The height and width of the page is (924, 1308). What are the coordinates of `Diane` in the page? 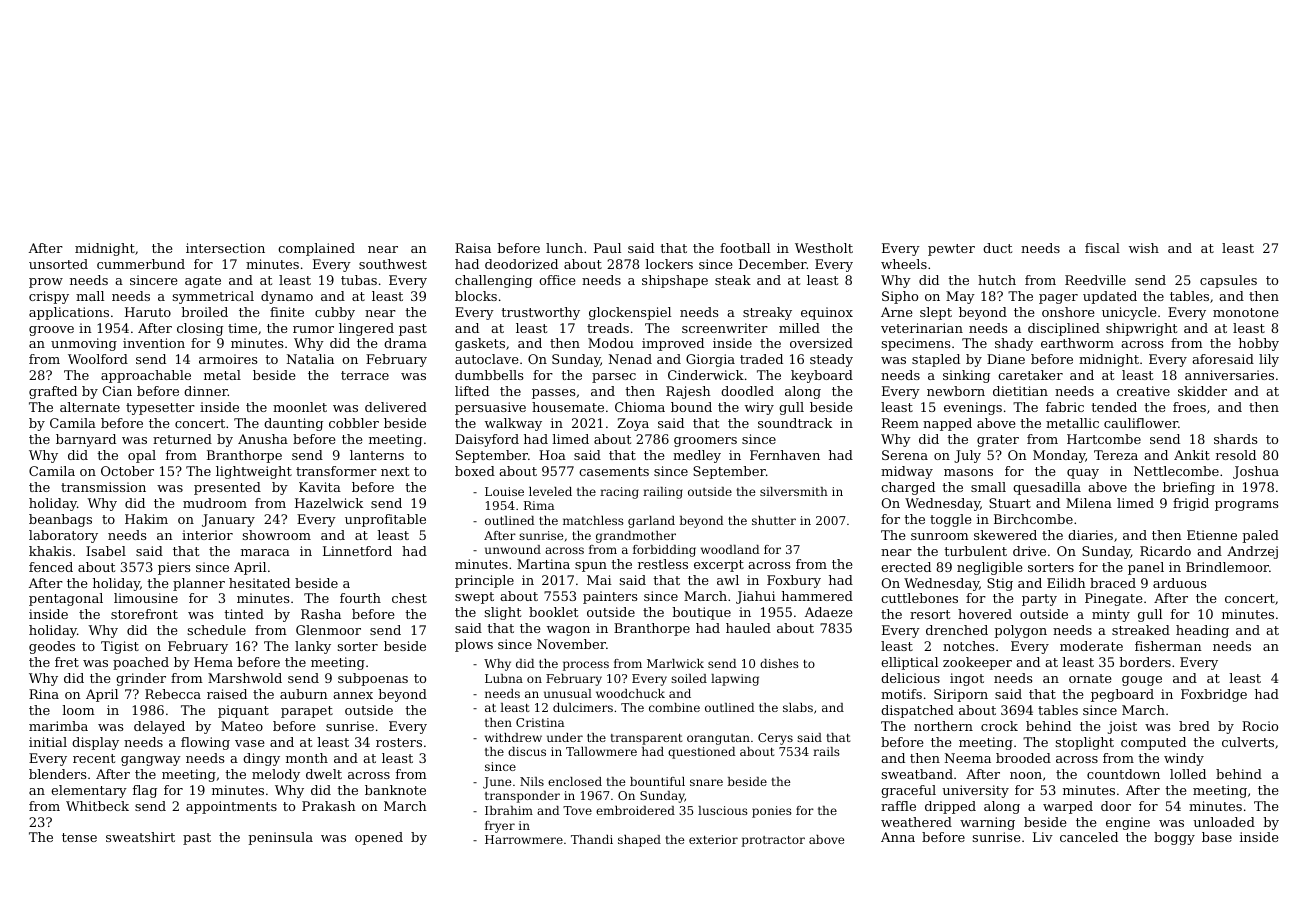 It's located at (1006, 359).
